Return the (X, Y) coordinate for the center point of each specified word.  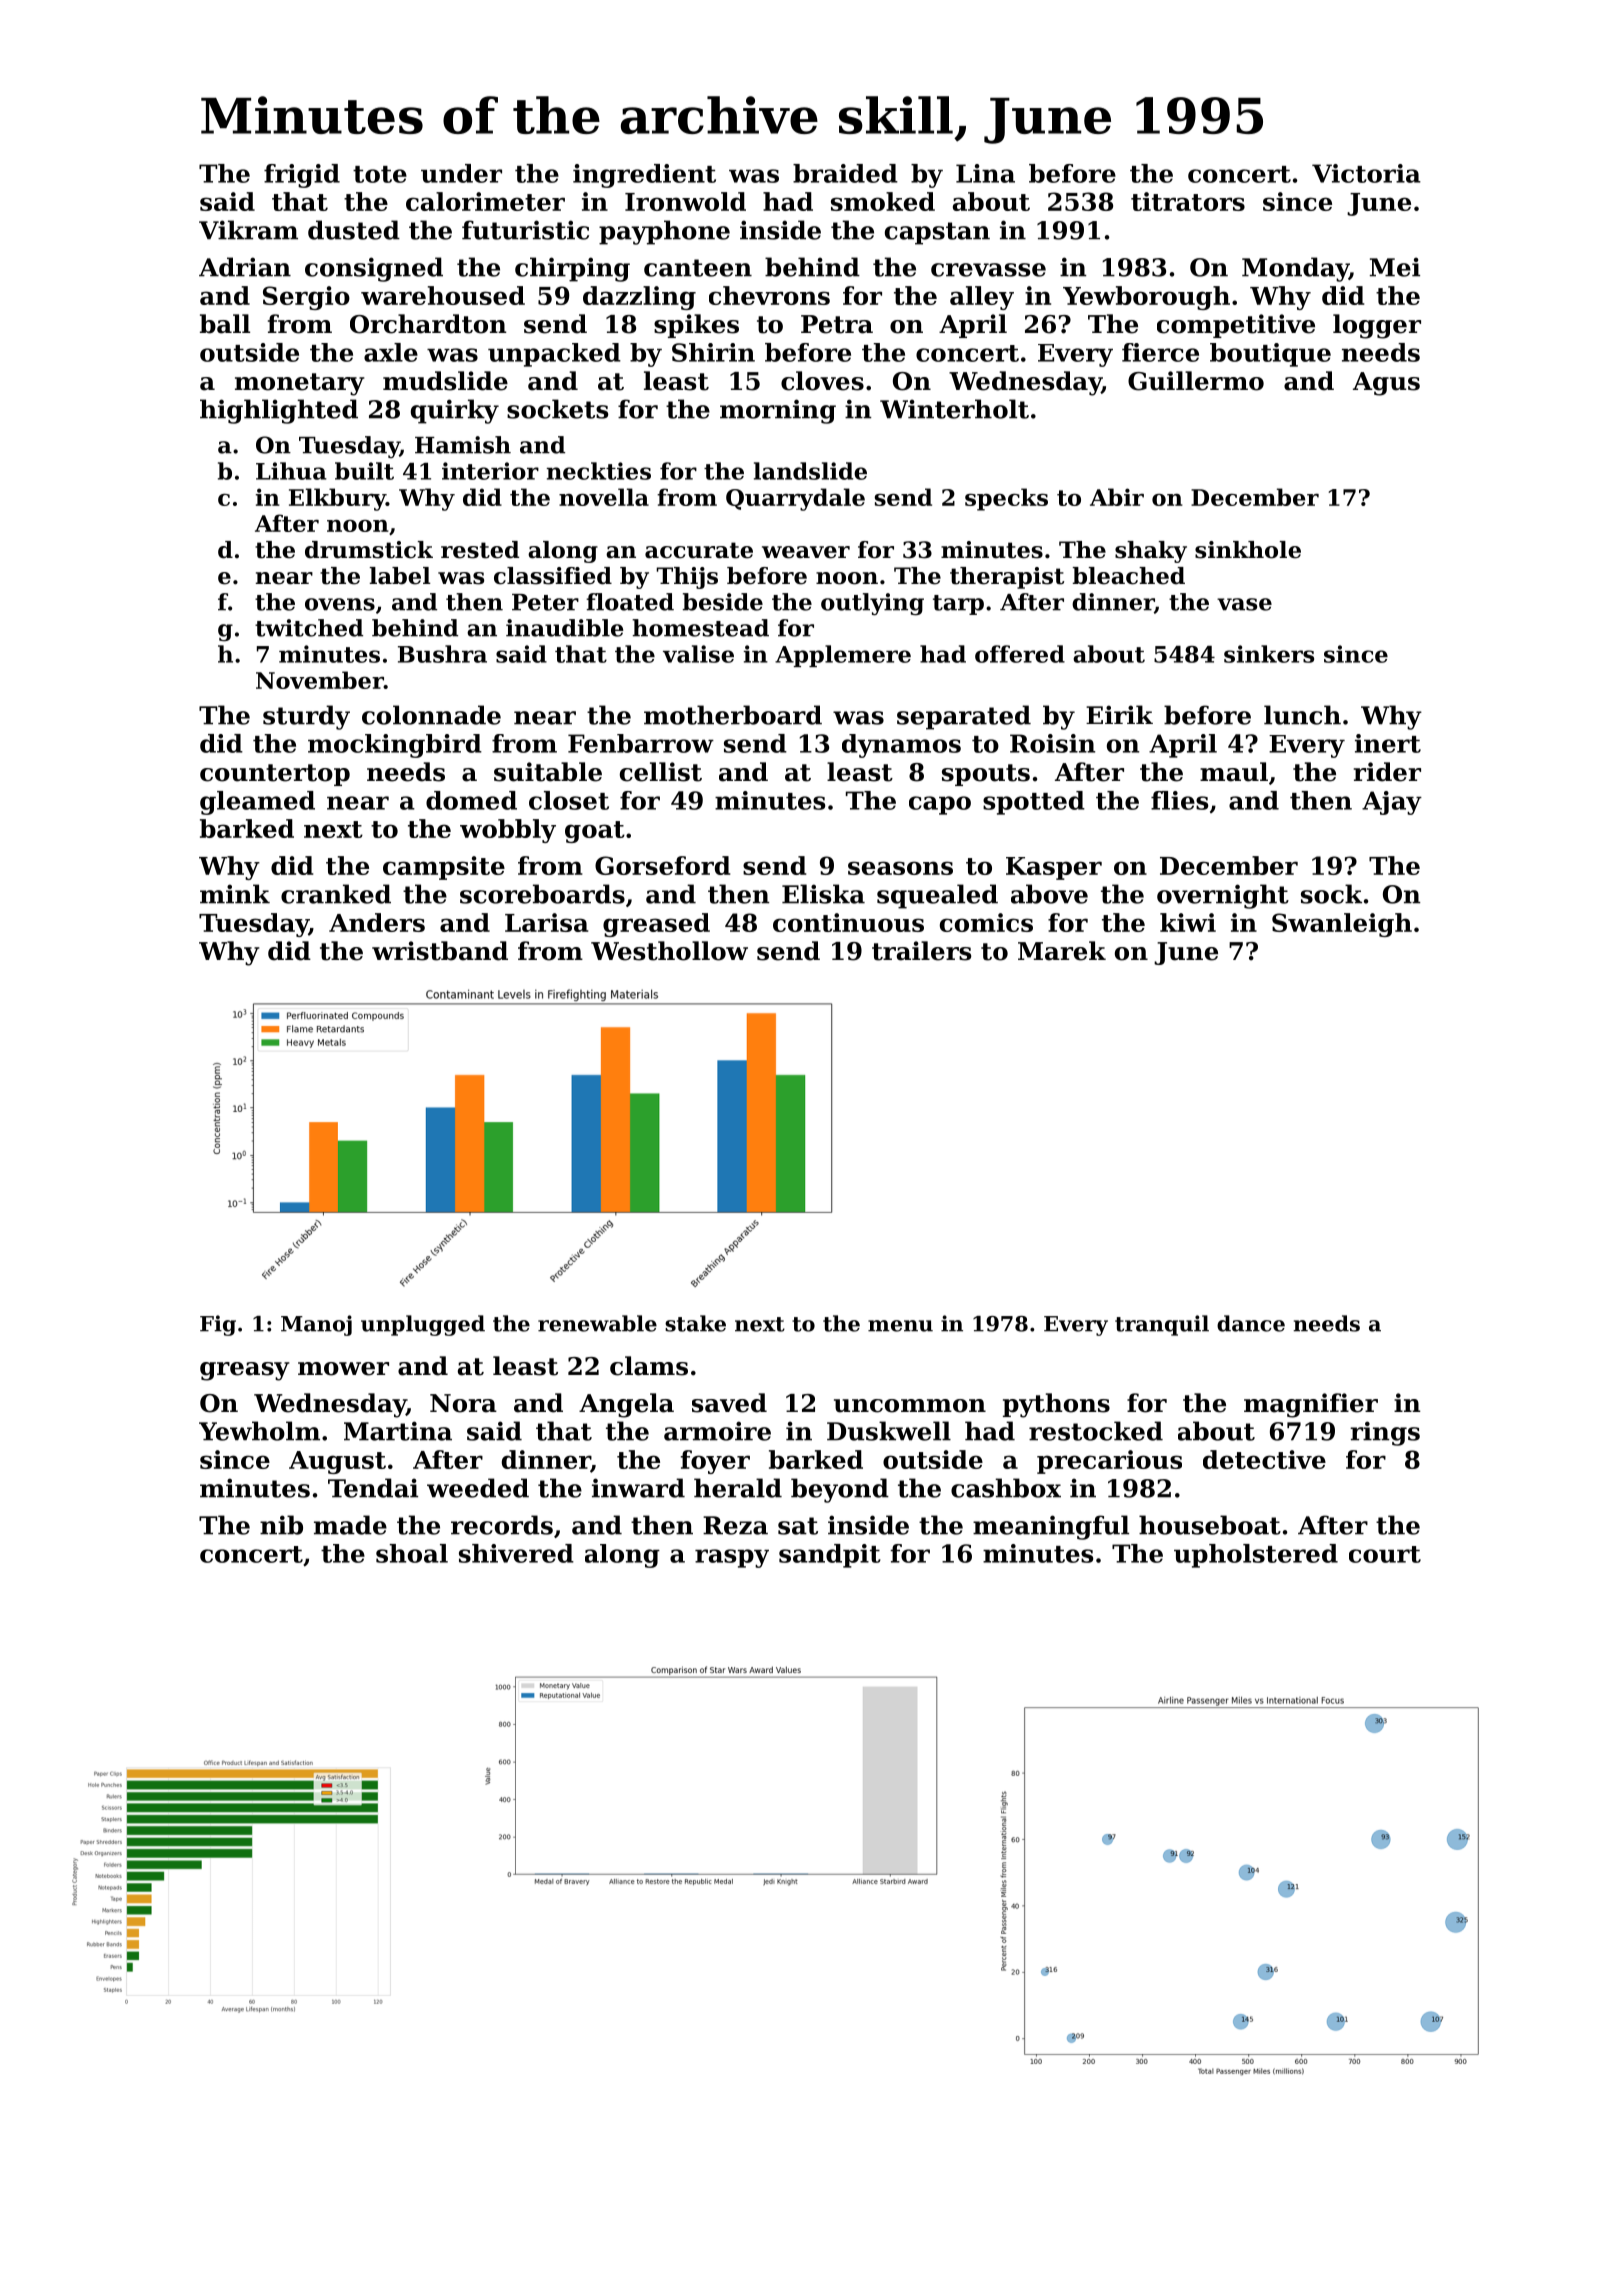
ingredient (644, 176)
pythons (1056, 1405)
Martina (398, 1431)
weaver (806, 552)
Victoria (1366, 173)
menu (900, 1326)
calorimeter (485, 201)
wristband (440, 951)
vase (1244, 604)
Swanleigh (1342, 925)
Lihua (291, 471)
